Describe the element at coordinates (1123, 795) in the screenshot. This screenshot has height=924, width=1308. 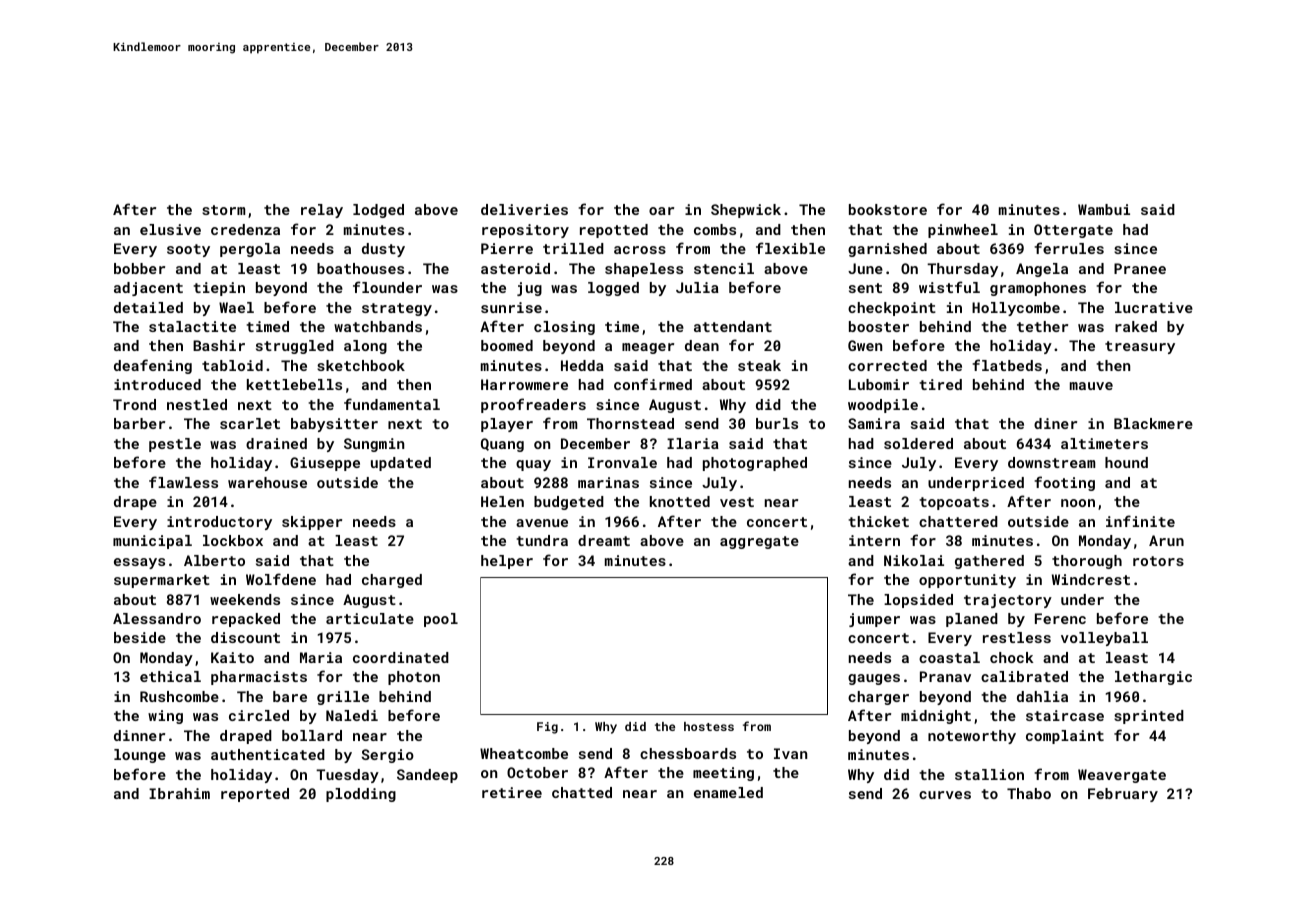
I see `February` at that location.
